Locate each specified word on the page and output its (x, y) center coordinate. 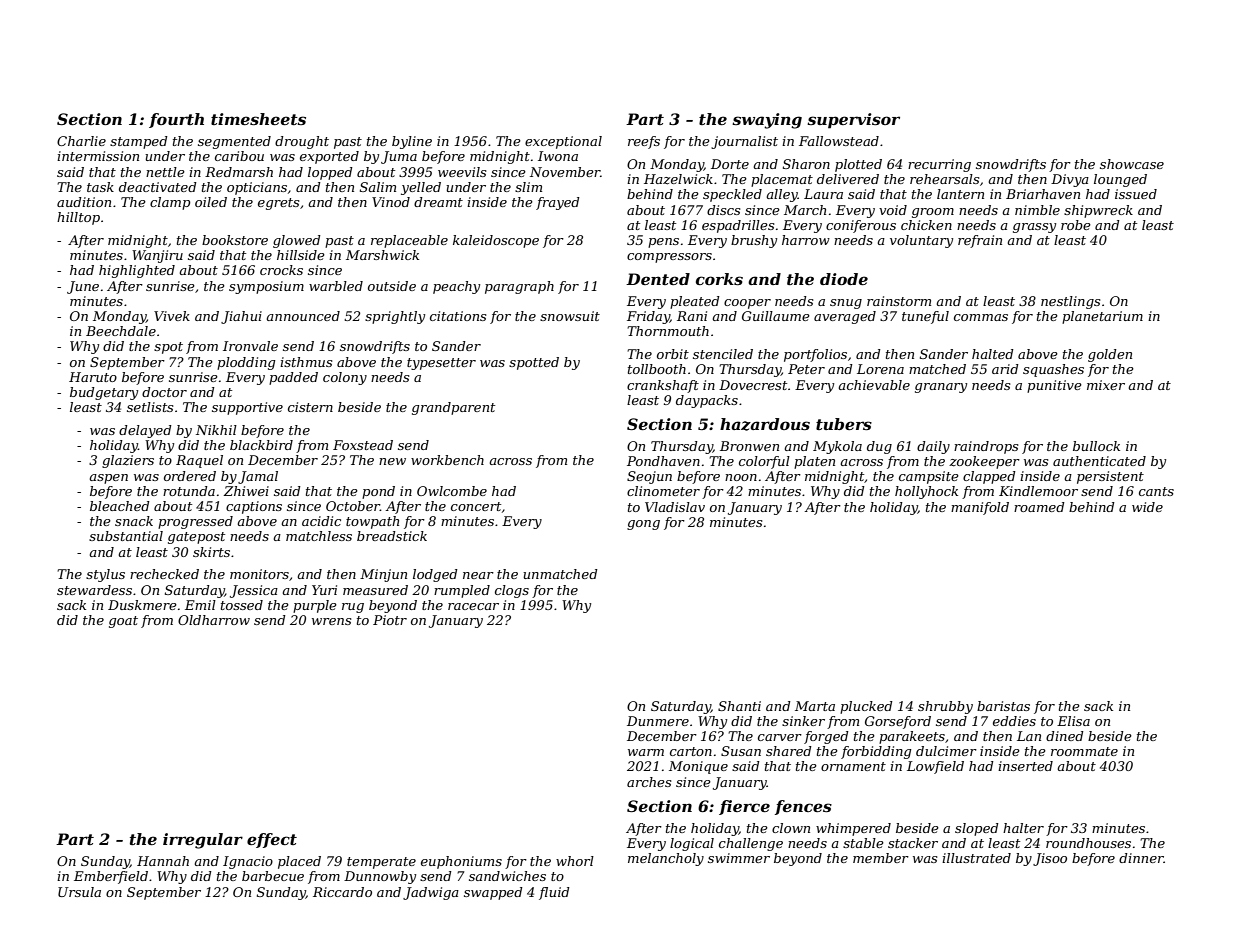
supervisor (853, 121)
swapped (493, 893)
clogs (512, 591)
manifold (980, 508)
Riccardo (342, 892)
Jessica (254, 591)
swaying (767, 121)
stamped (139, 142)
